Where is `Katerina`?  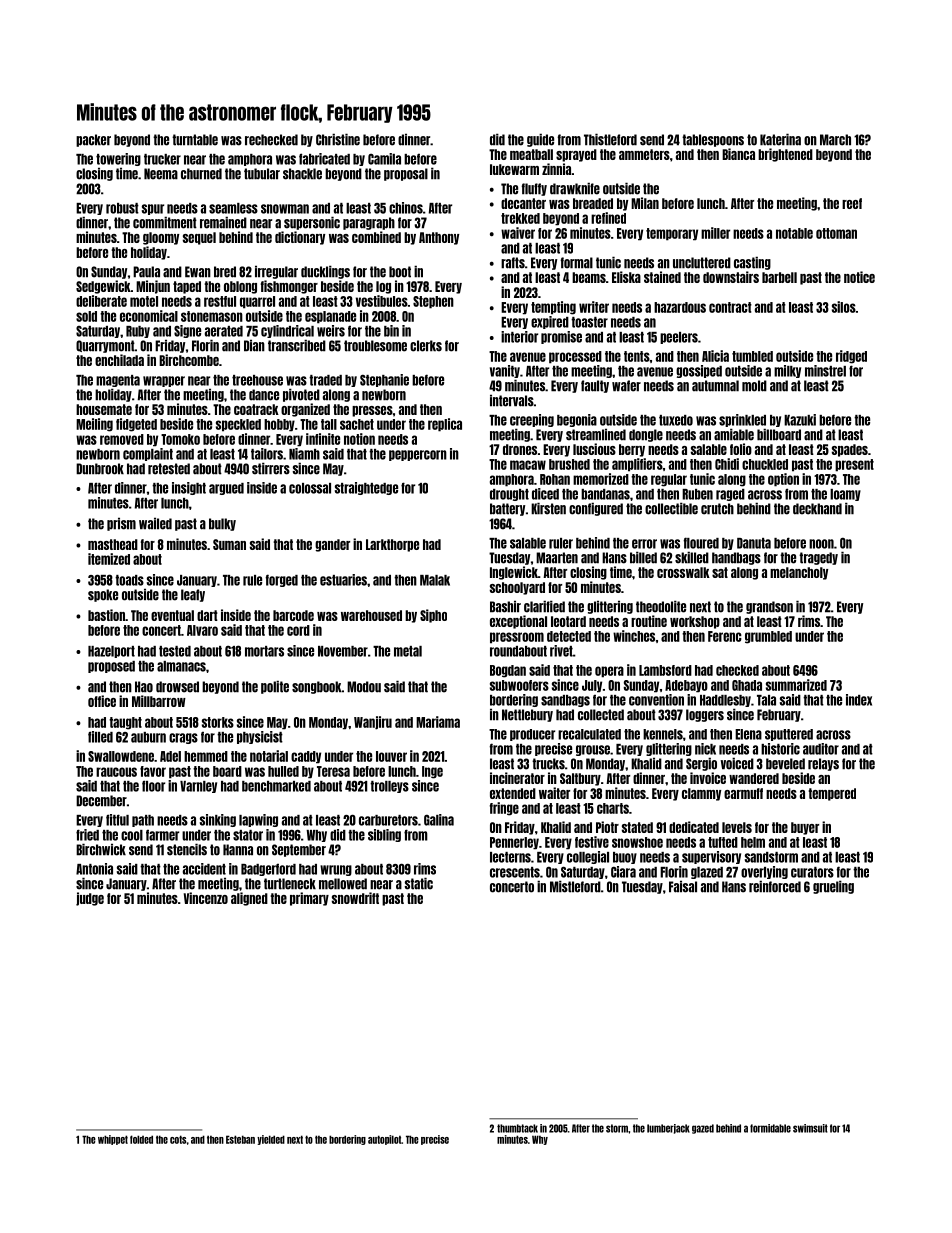
Katerina is located at coordinates (780, 139).
